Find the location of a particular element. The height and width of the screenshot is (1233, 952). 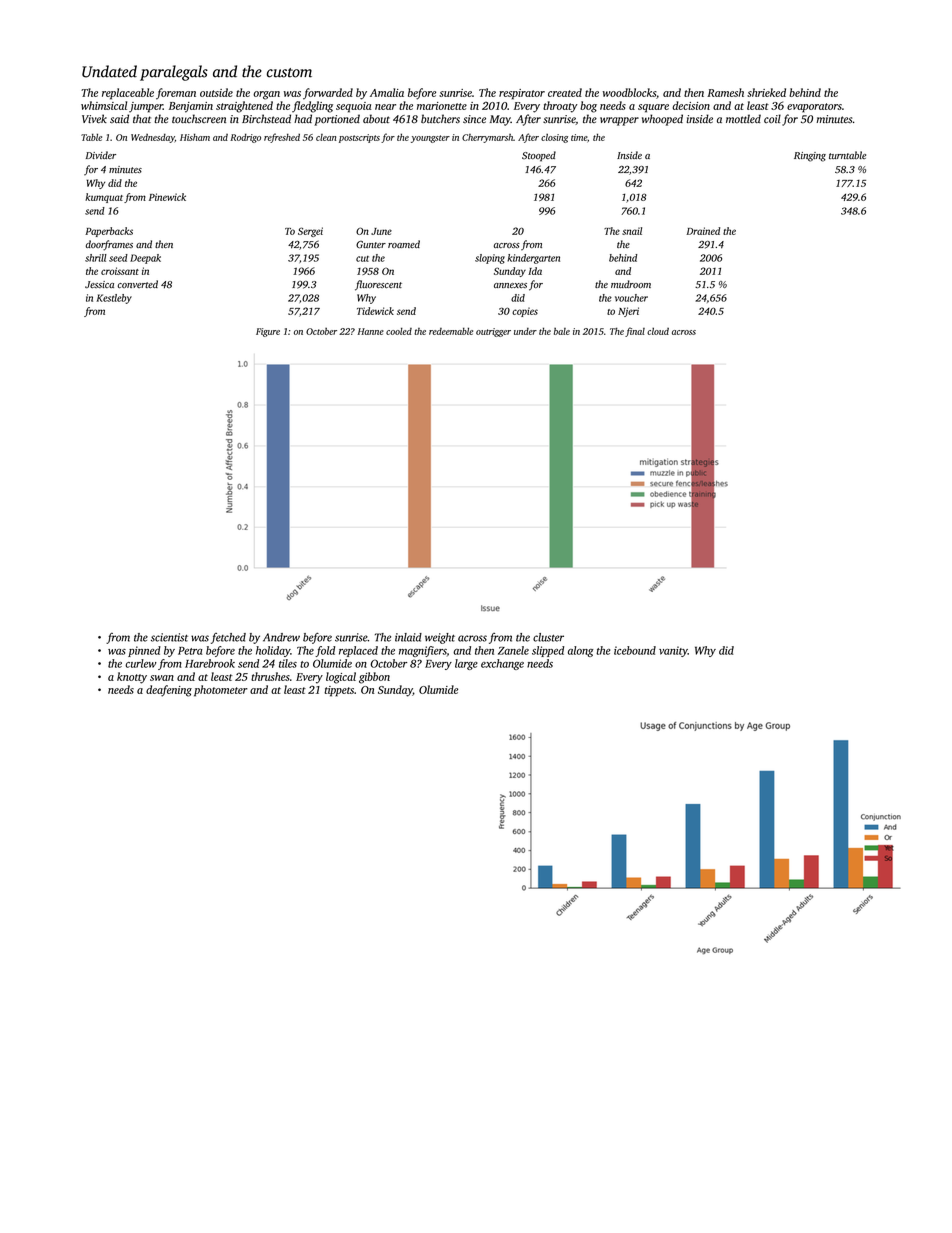

Stooped is located at coordinates (539, 156).
